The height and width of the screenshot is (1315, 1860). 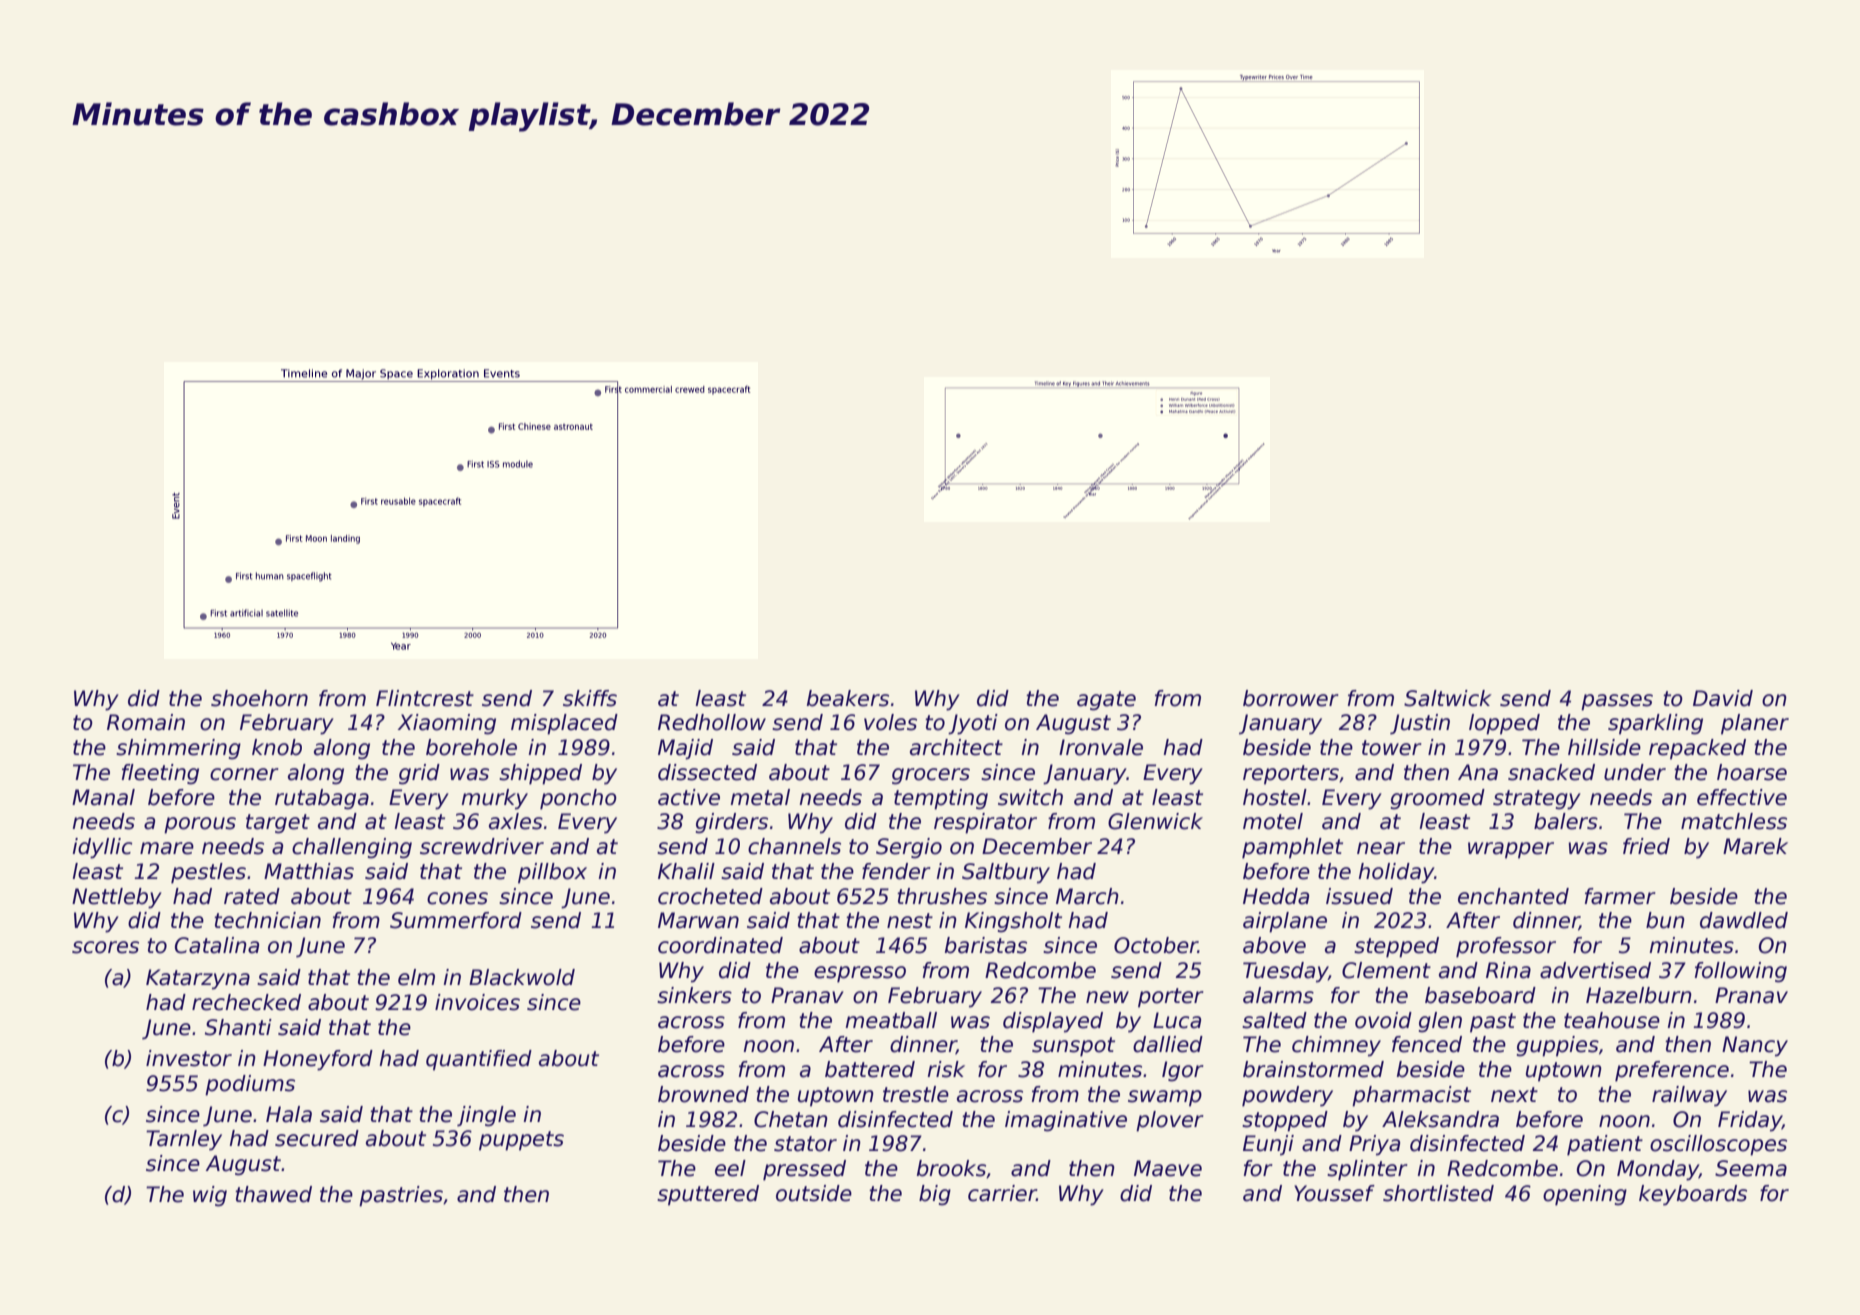 I want to click on tower, so click(x=1392, y=748).
